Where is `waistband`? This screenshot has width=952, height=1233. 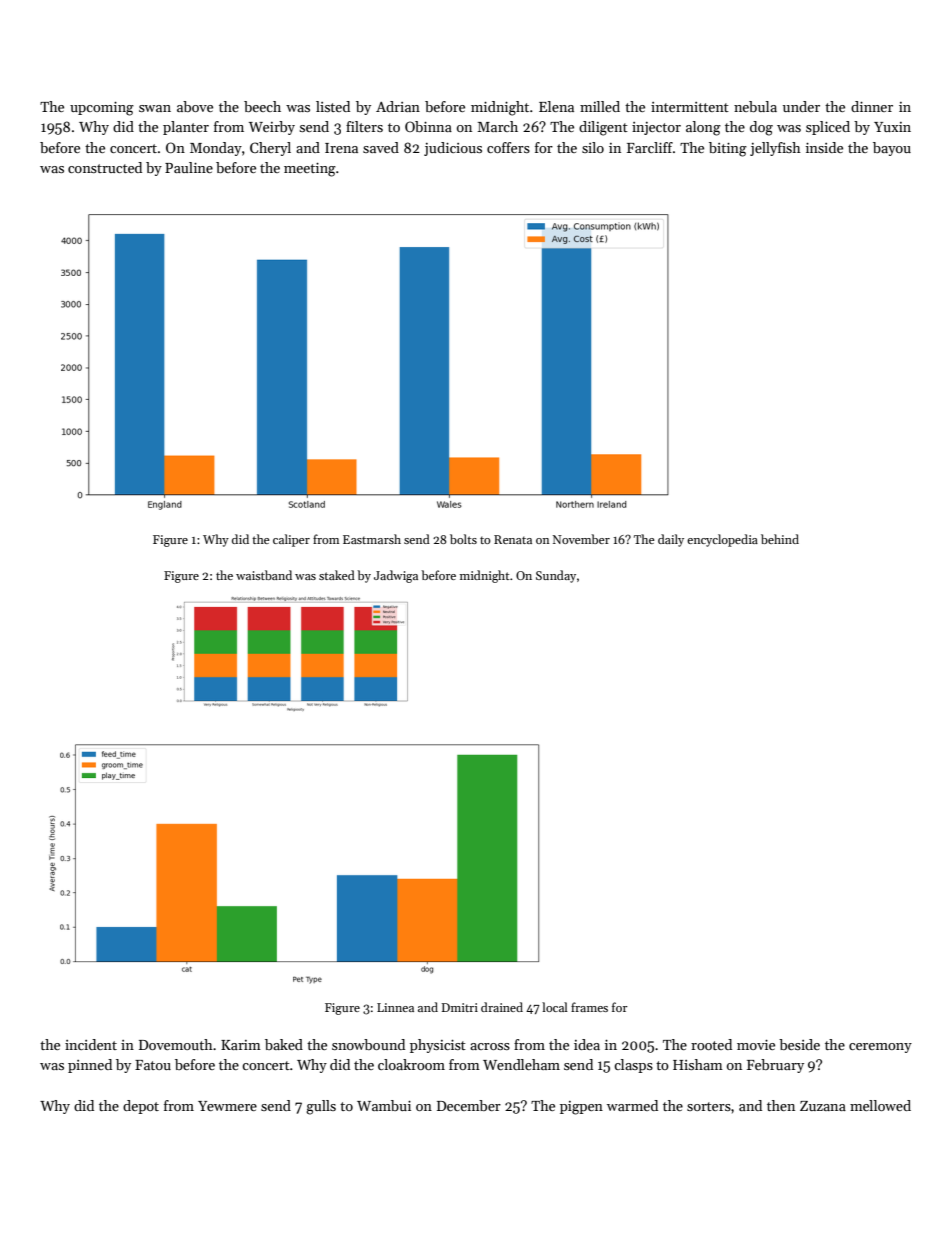
waistband is located at coordinates (264, 575).
